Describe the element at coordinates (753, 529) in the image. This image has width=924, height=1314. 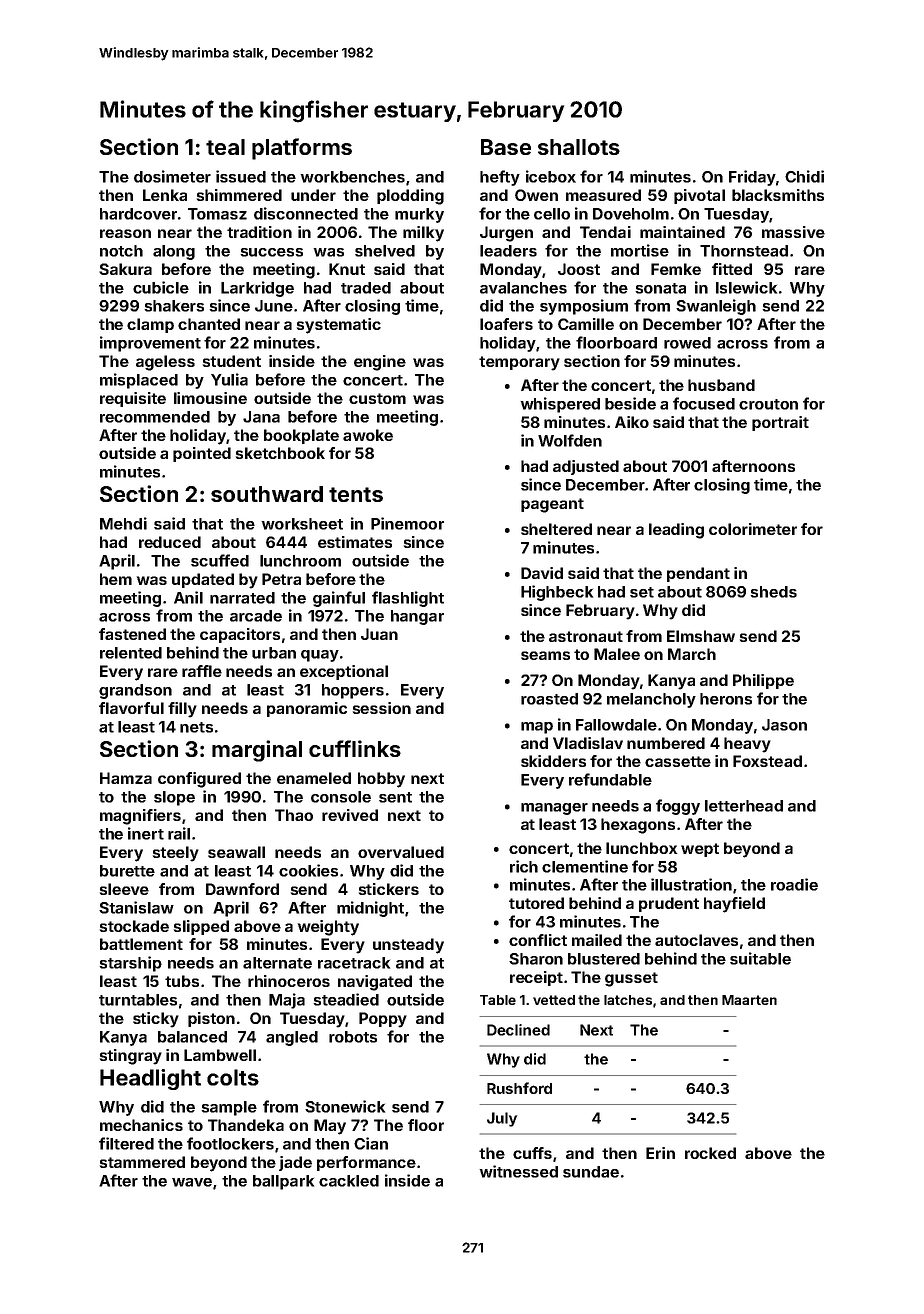
I see `colorimeter` at that location.
